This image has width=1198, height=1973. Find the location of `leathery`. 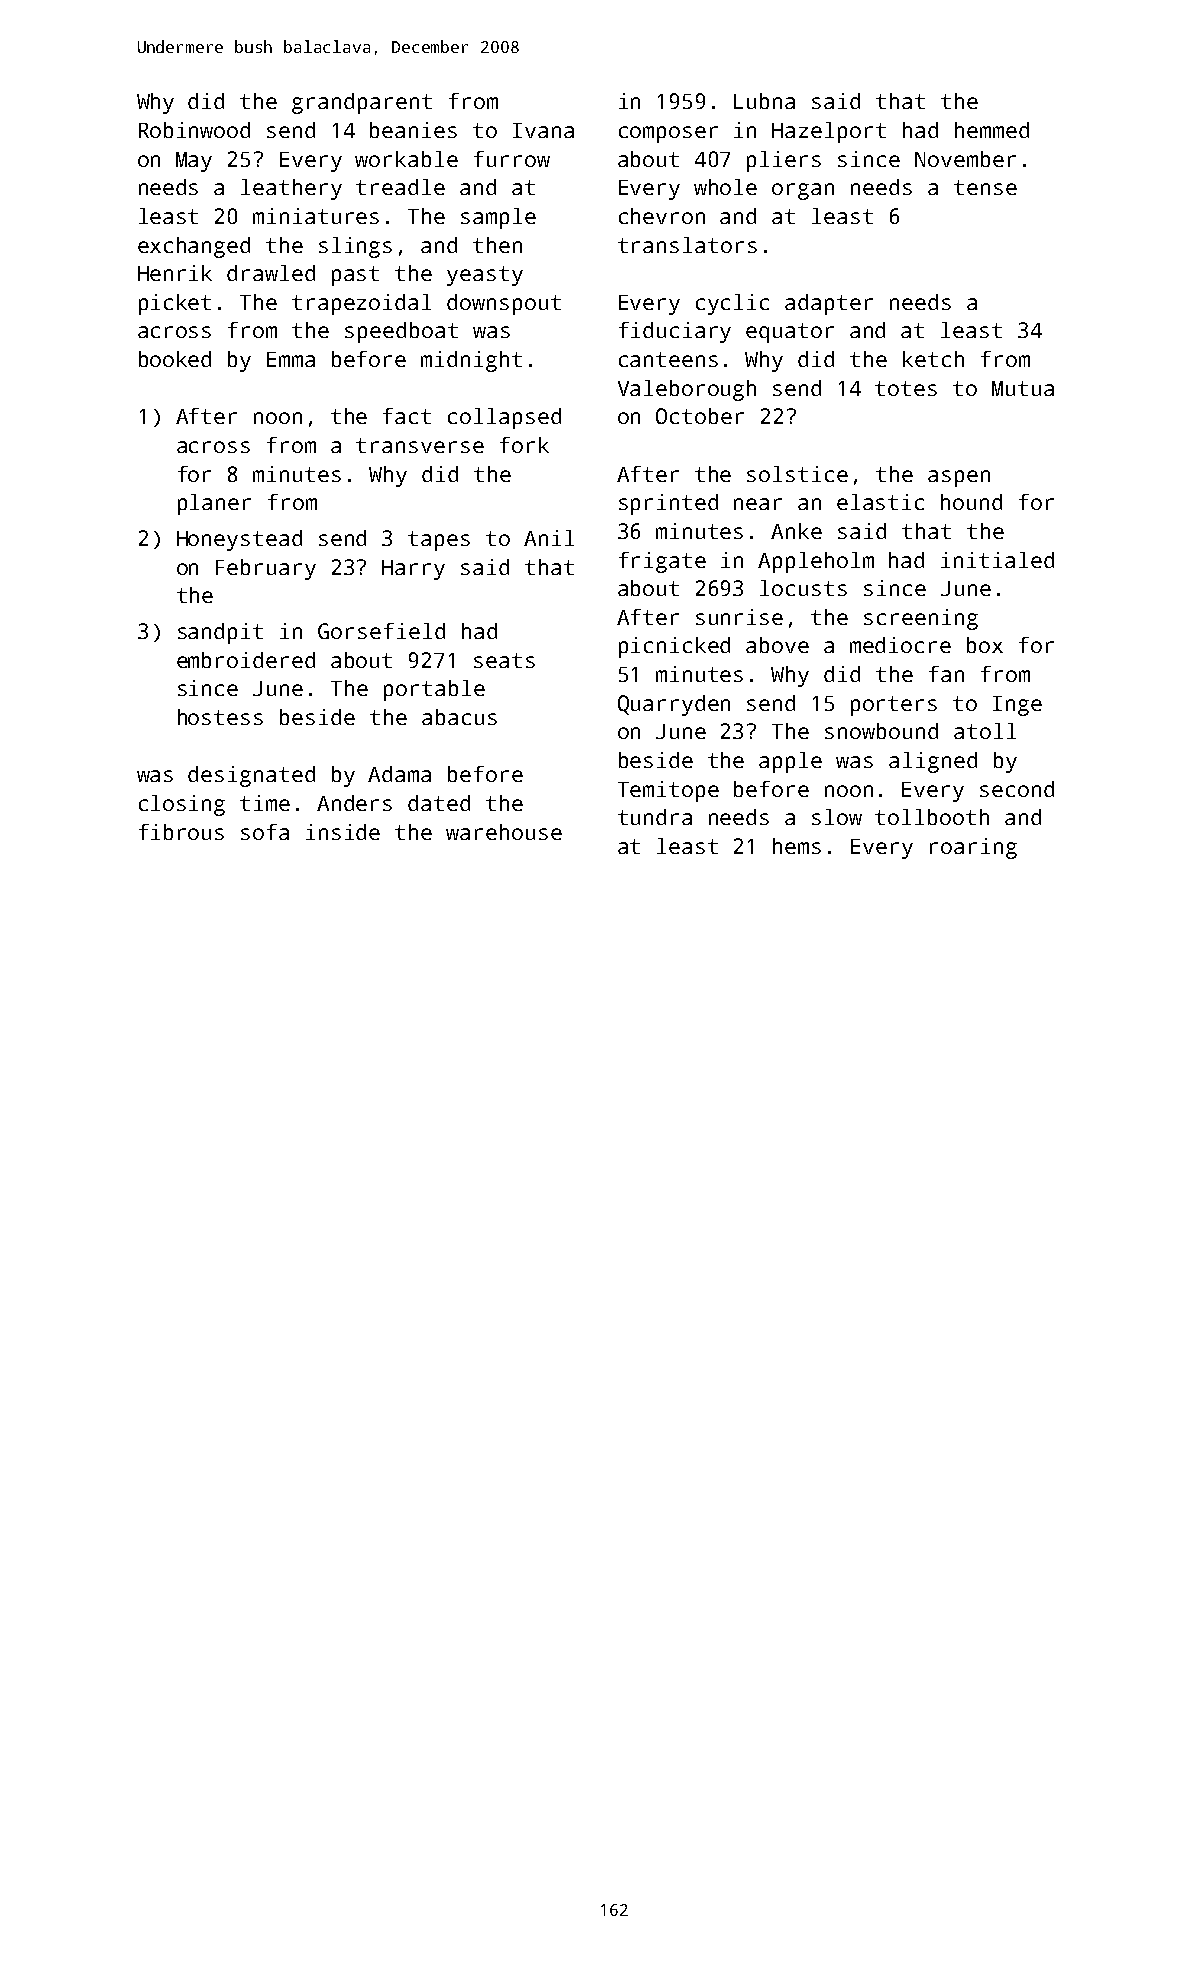

leathery is located at coordinates (291, 189).
